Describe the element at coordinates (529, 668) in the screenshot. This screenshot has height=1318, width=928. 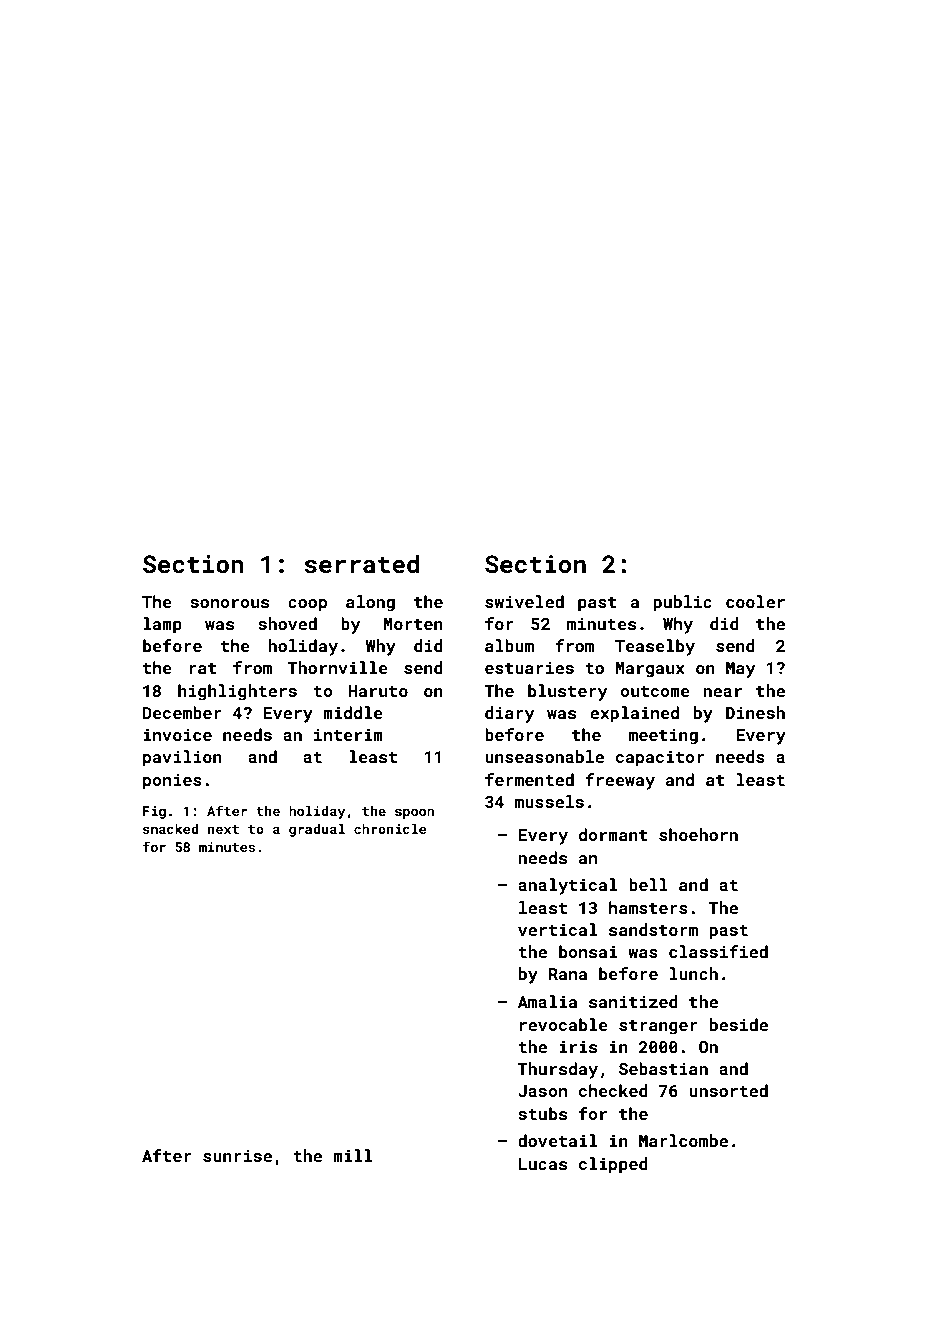
I see `estuaries` at that location.
